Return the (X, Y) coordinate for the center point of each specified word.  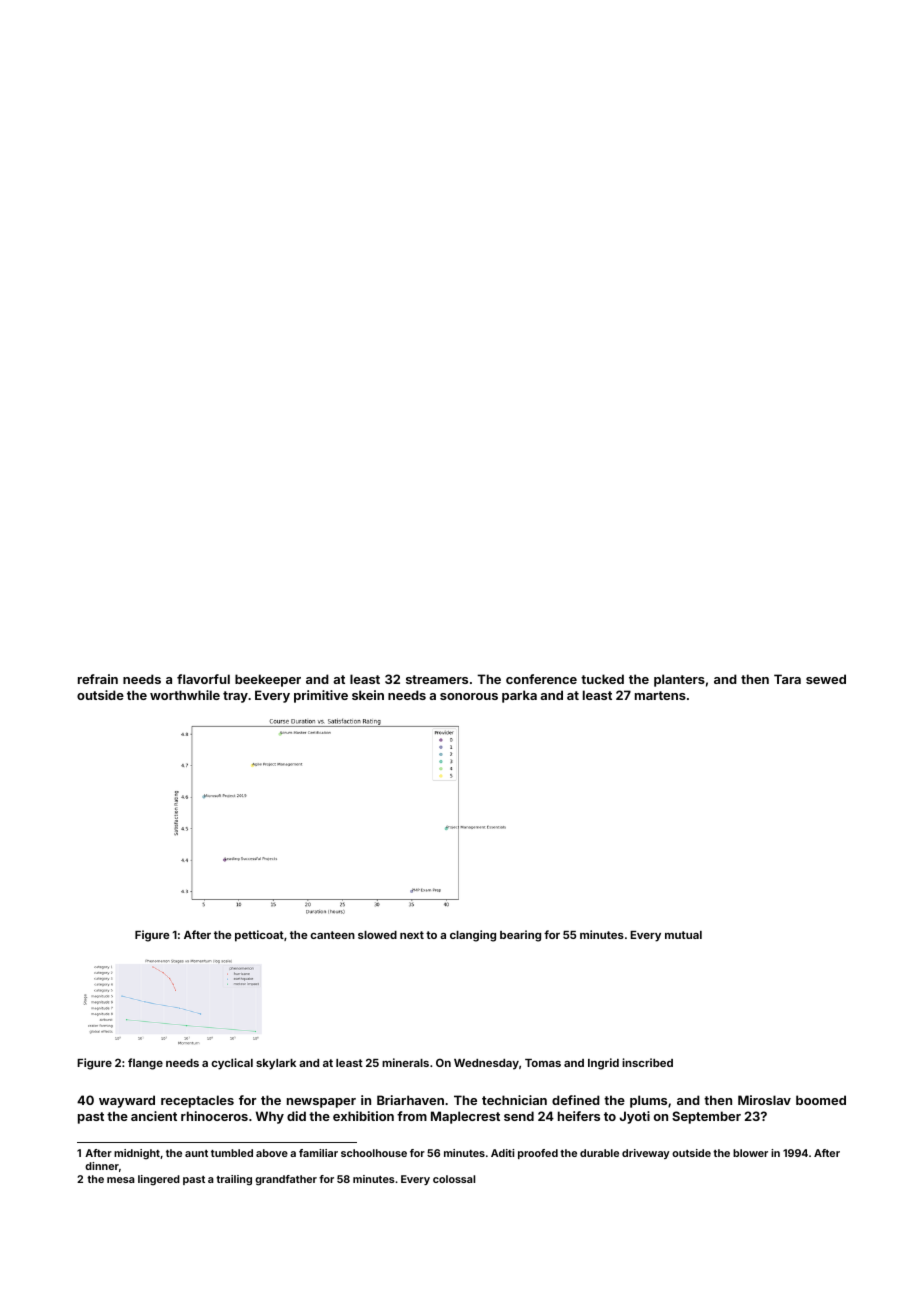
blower (750, 1153)
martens (660, 695)
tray (235, 697)
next (412, 935)
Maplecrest (465, 1117)
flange (145, 1064)
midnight (137, 1154)
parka (519, 696)
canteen (332, 935)
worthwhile (185, 695)
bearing (520, 936)
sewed (826, 679)
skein (368, 695)
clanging (473, 936)
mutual (683, 935)
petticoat (259, 936)
